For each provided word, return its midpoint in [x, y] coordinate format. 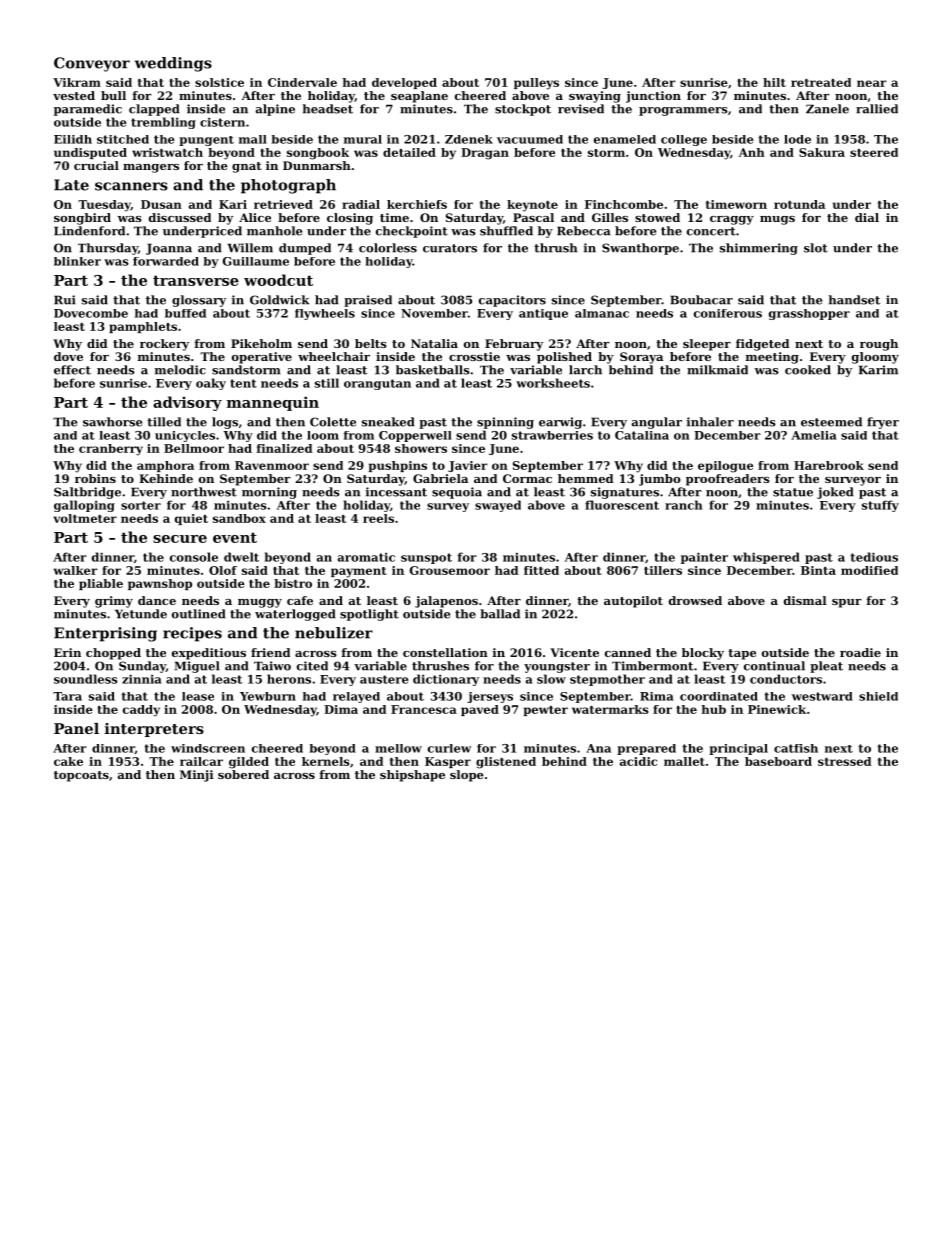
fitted [541, 570]
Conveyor [92, 64]
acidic [638, 761]
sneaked [388, 422]
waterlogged [295, 615]
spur [847, 603]
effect [72, 370]
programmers [683, 111]
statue [793, 492]
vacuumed [530, 139]
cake [68, 761]
